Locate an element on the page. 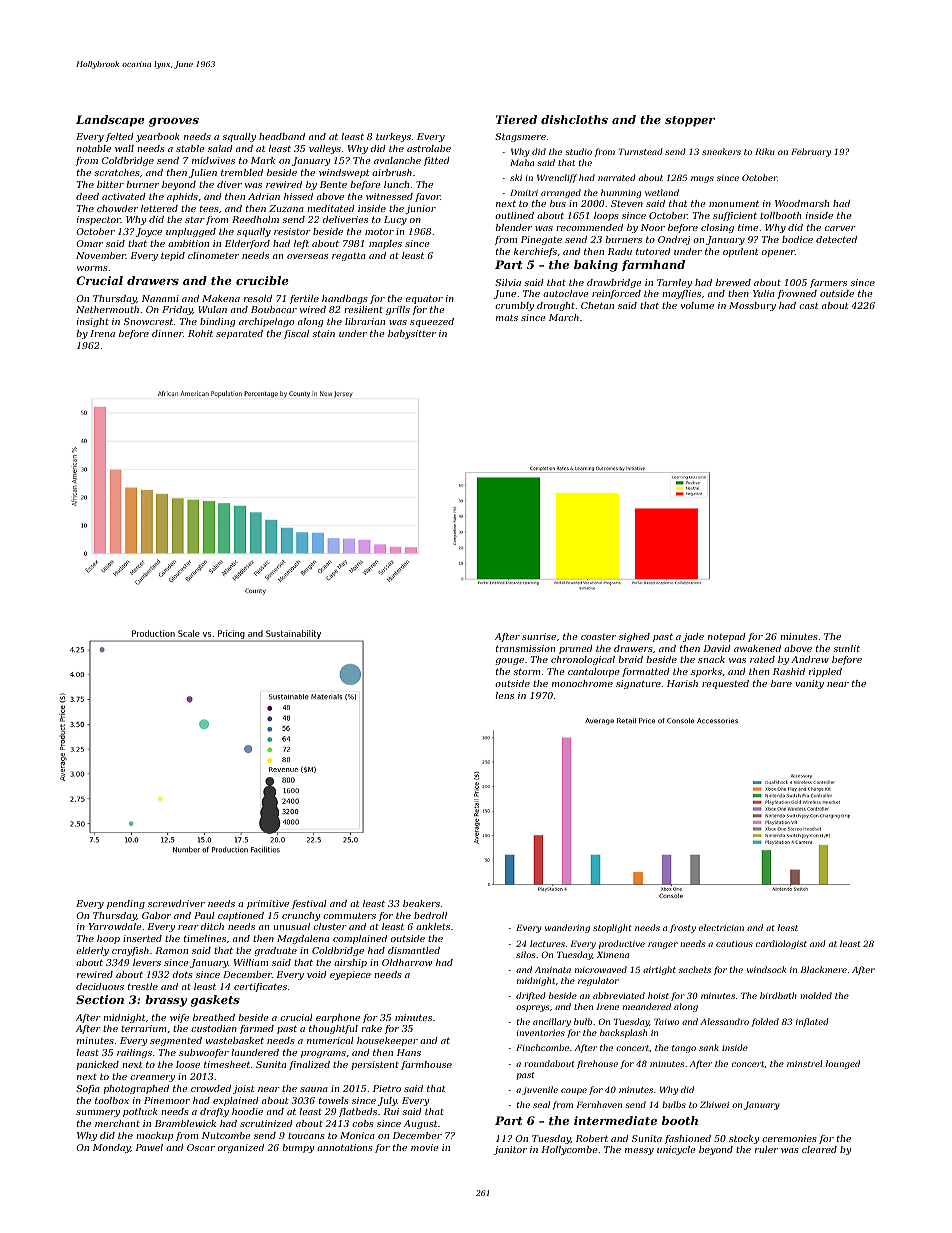 This image has width=952, height=1233. valleys is located at coordinates (325, 149).
